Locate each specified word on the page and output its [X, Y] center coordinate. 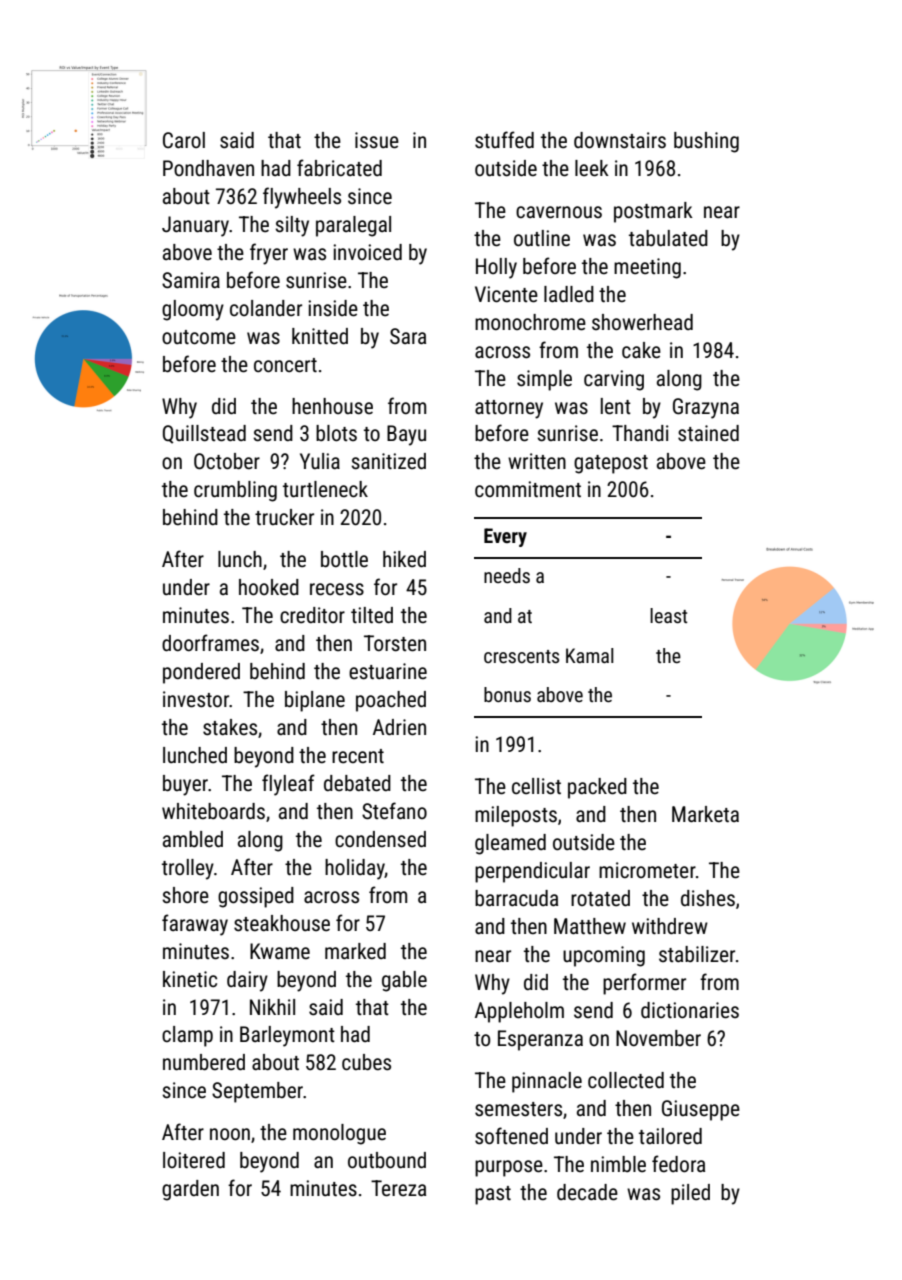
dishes [708, 898]
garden [190, 1190]
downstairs [620, 140]
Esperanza [540, 1040]
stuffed [504, 140]
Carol [184, 140]
